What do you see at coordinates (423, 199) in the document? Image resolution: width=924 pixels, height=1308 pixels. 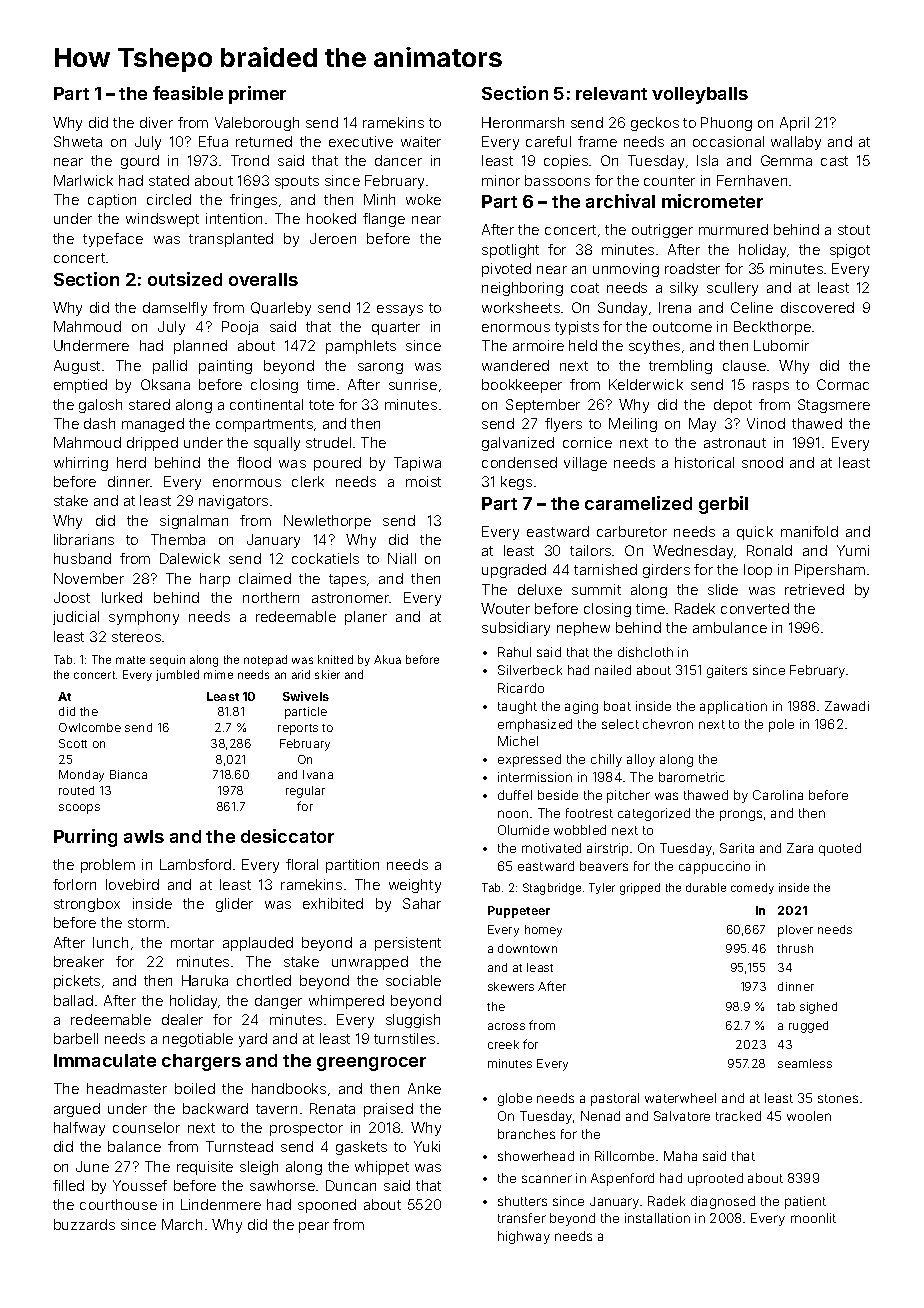 I see `woke` at bounding box center [423, 199].
